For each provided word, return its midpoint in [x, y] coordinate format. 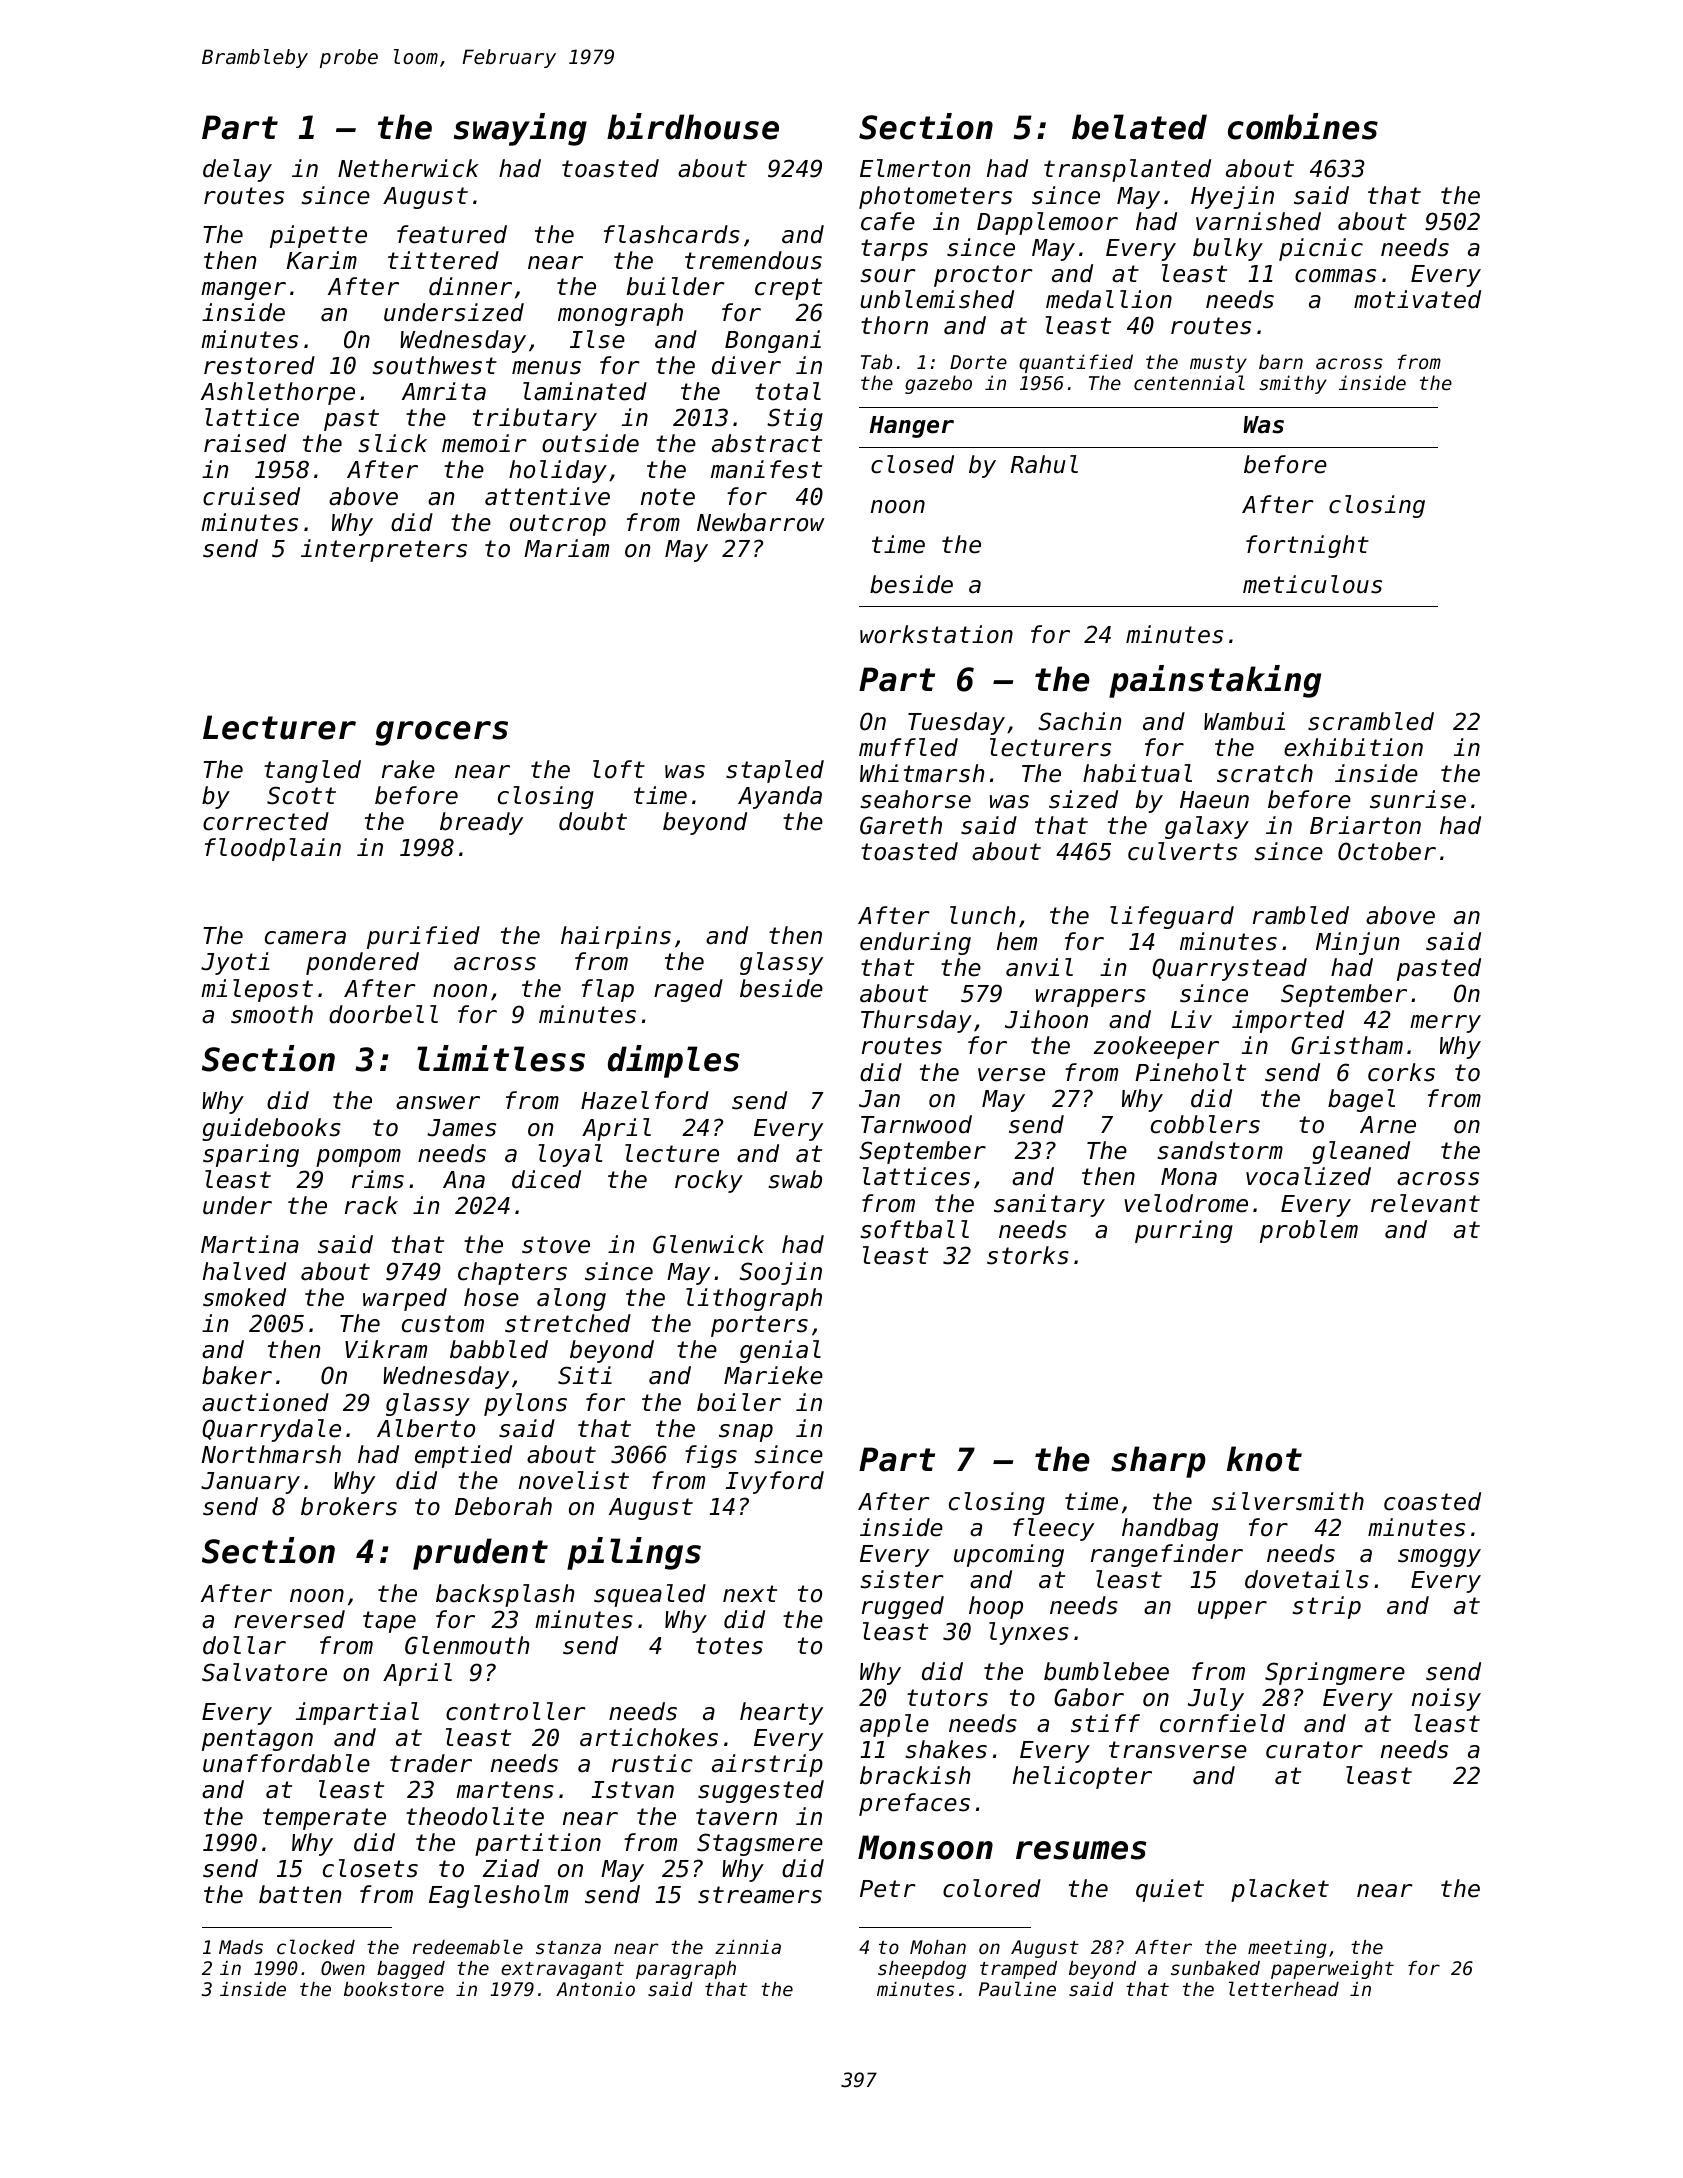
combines [1303, 126]
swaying [520, 129]
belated [1139, 127]
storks [1028, 1255]
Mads [241, 1947]
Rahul [1044, 464]
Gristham [1347, 1045]
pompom [358, 1158]
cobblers [1205, 1124]
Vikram [386, 1349]
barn [1281, 361]
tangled [312, 771]
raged [688, 990]
